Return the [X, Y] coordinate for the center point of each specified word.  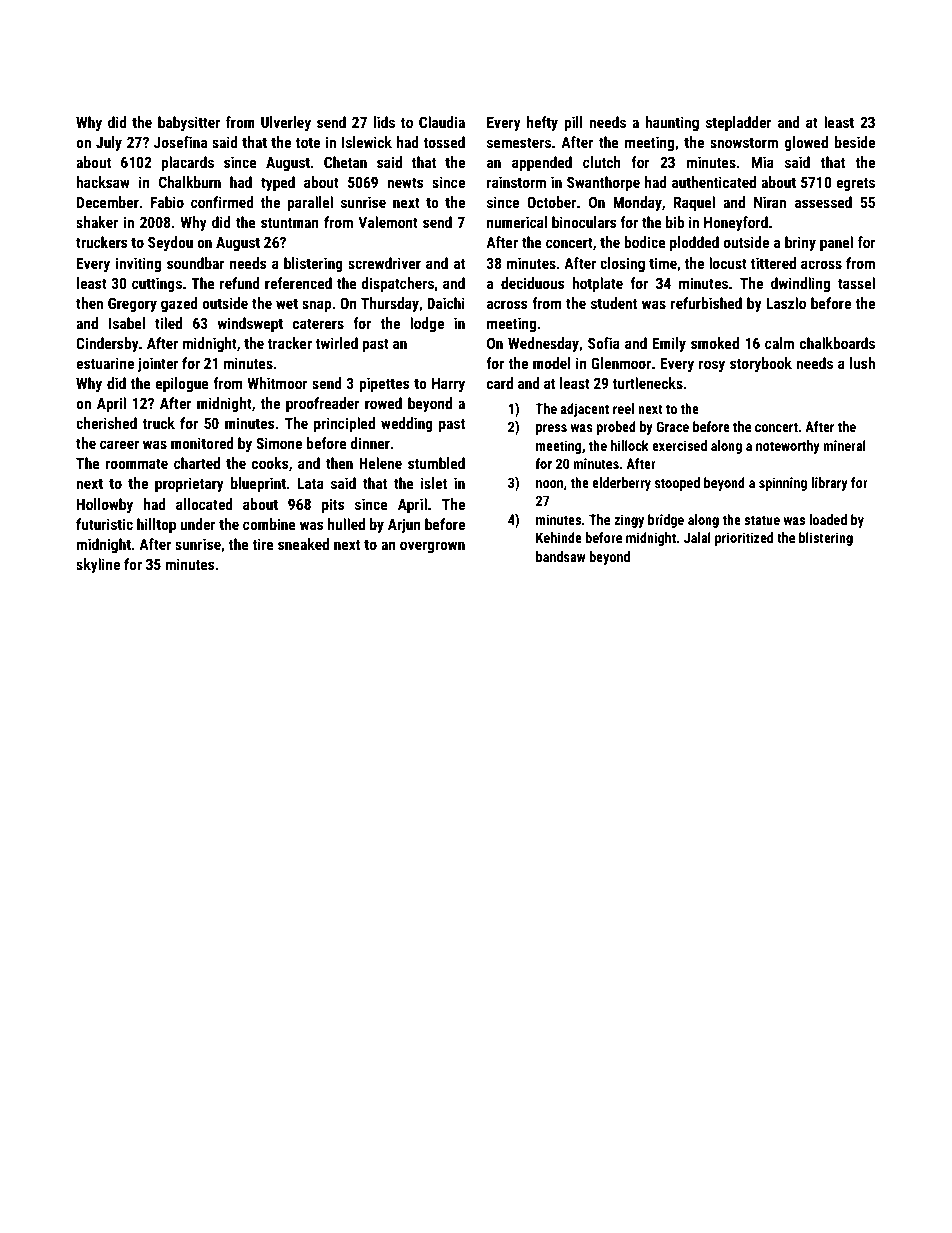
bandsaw [561, 556]
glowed [806, 143]
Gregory [132, 304]
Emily [669, 344]
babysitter [189, 123]
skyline [98, 565]
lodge [427, 324]
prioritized [744, 539]
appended [542, 163]
